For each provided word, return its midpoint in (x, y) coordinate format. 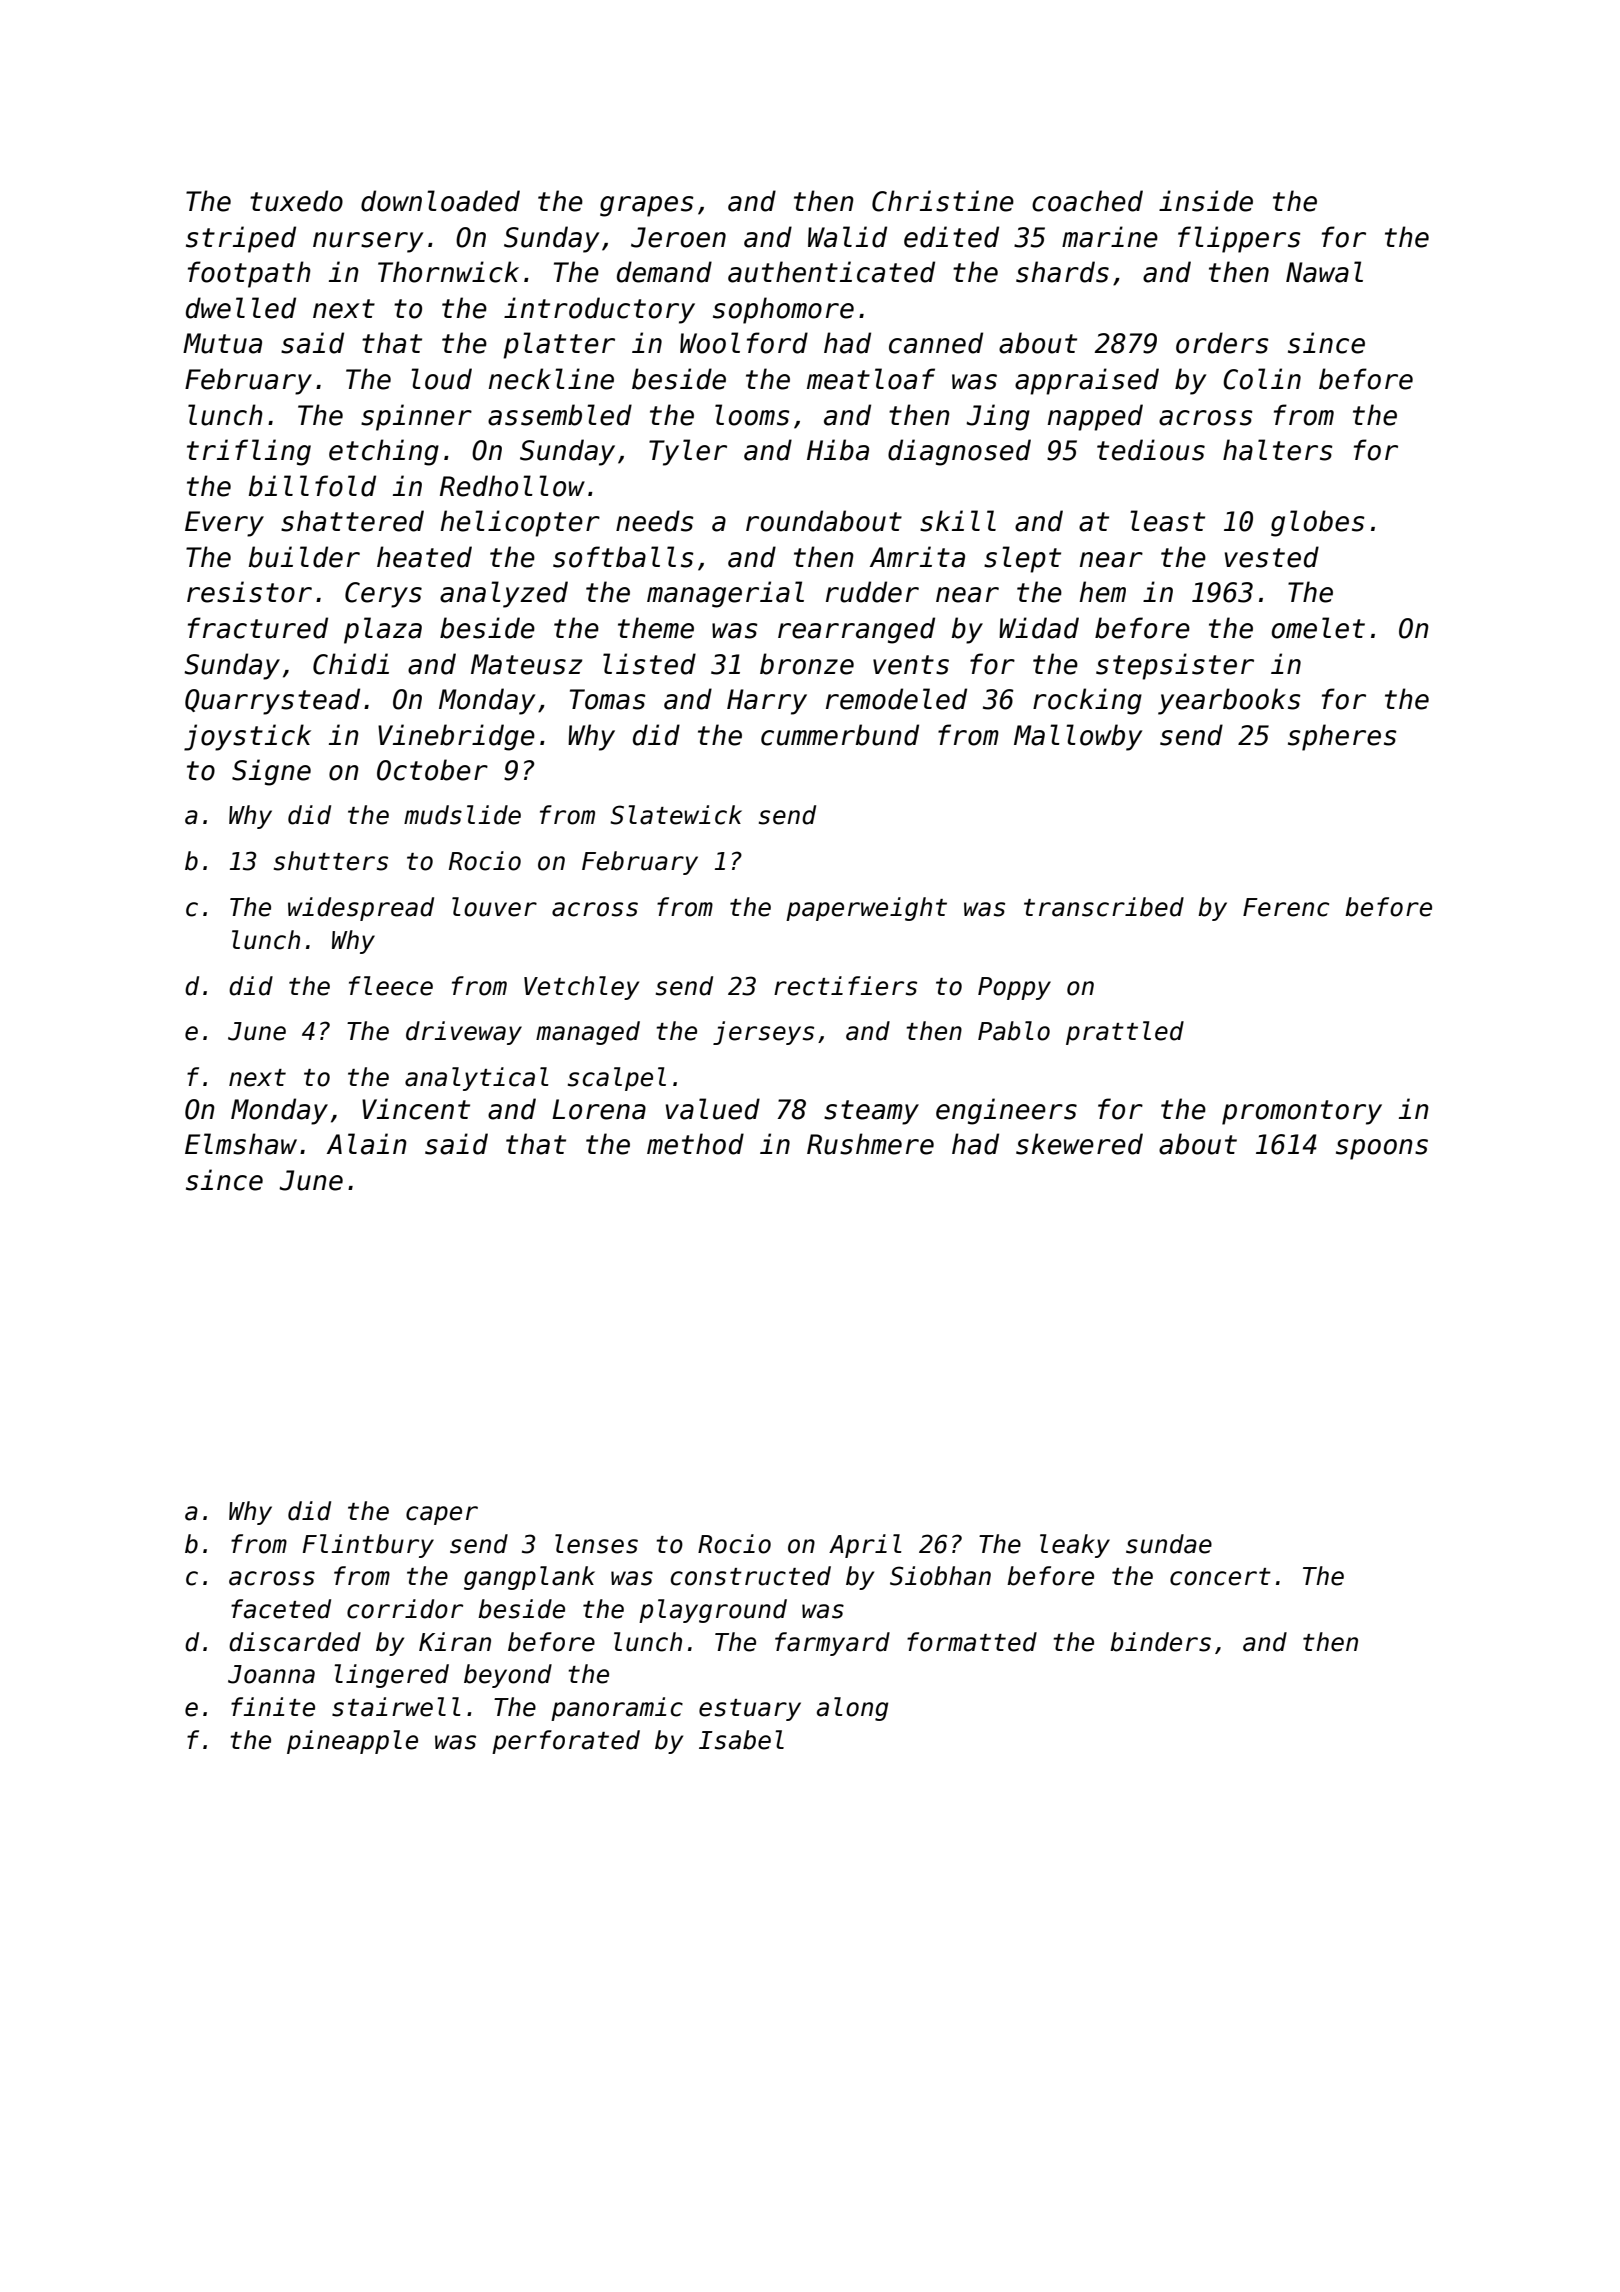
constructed (751, 1576)
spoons (1382, 1149)
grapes (647, 206)
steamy (871, 1112)
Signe (271, 772)
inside (1206, 201)
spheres (1342, 737)
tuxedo (296, 201)
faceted (281, 1609)
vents (911, 665)
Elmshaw (241, 1144)
